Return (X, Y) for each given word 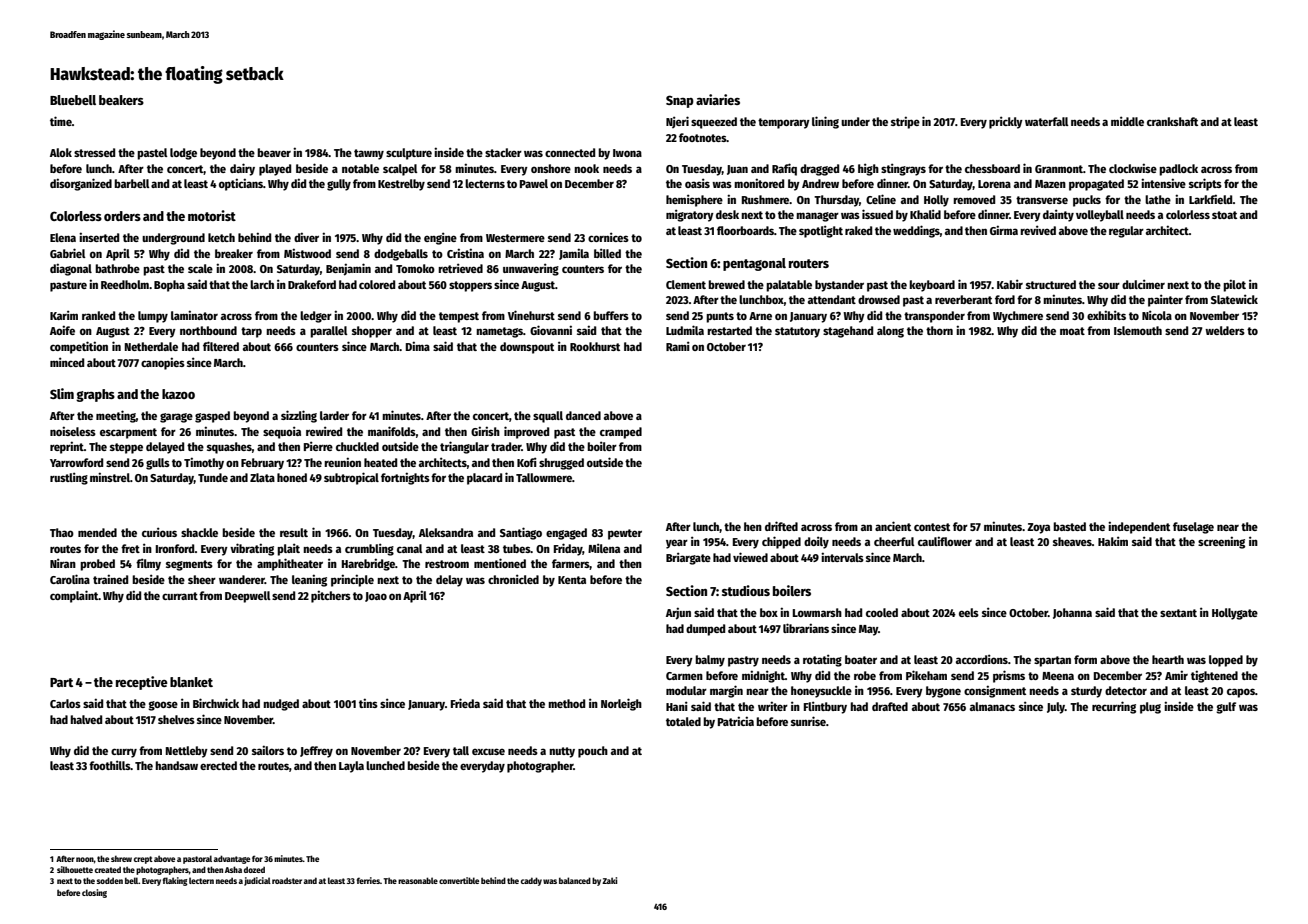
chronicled (513, 579)
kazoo (178, 394)
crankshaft (1172, 121)
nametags (499, 332)
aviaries (718, 99)
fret (130, 548)
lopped (1226, 661)
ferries (368, 880)
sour (1109, 285)
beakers (121, 100)
